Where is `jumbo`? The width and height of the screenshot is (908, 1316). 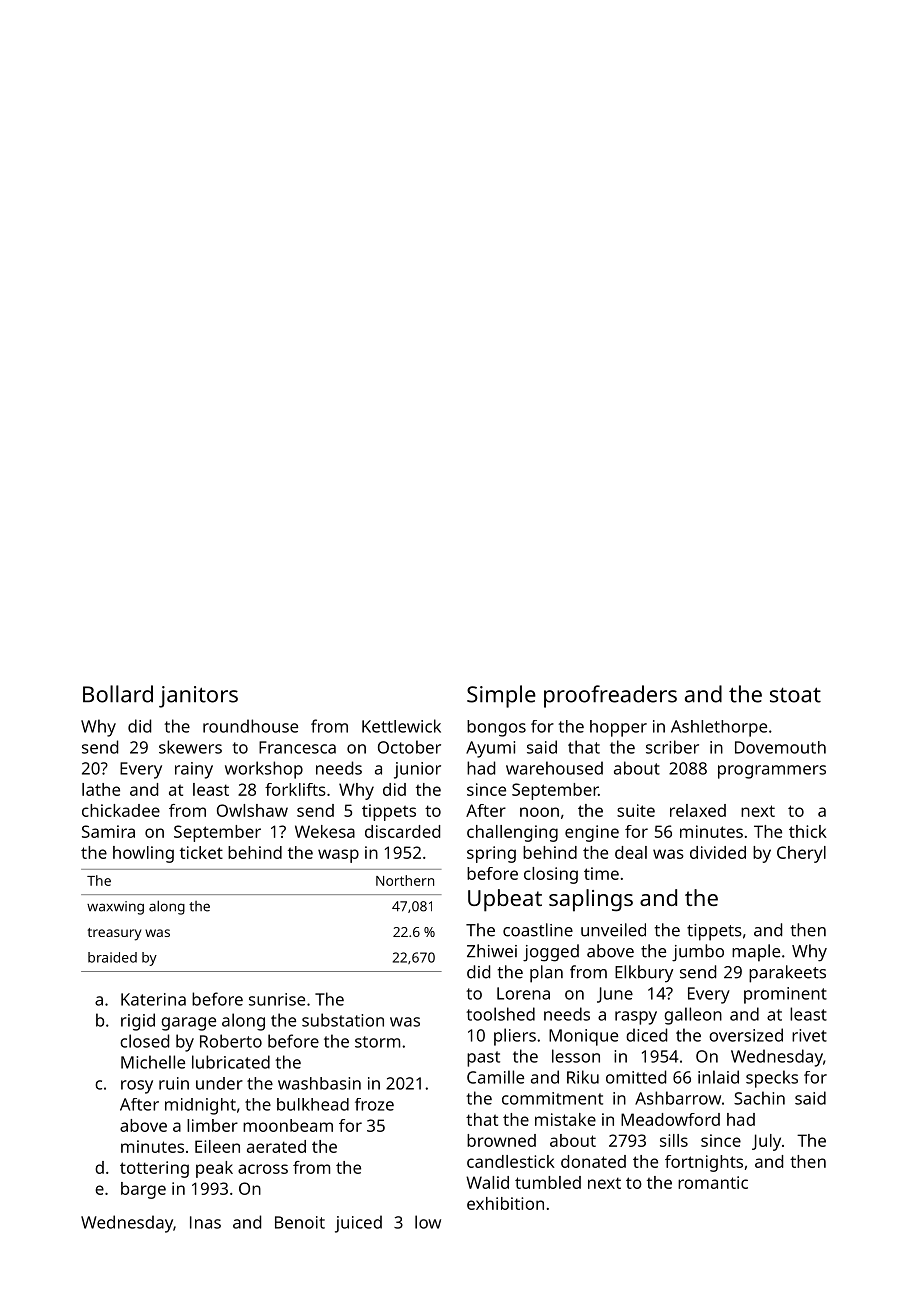
jumbo is located at coordinates (698, 953).
